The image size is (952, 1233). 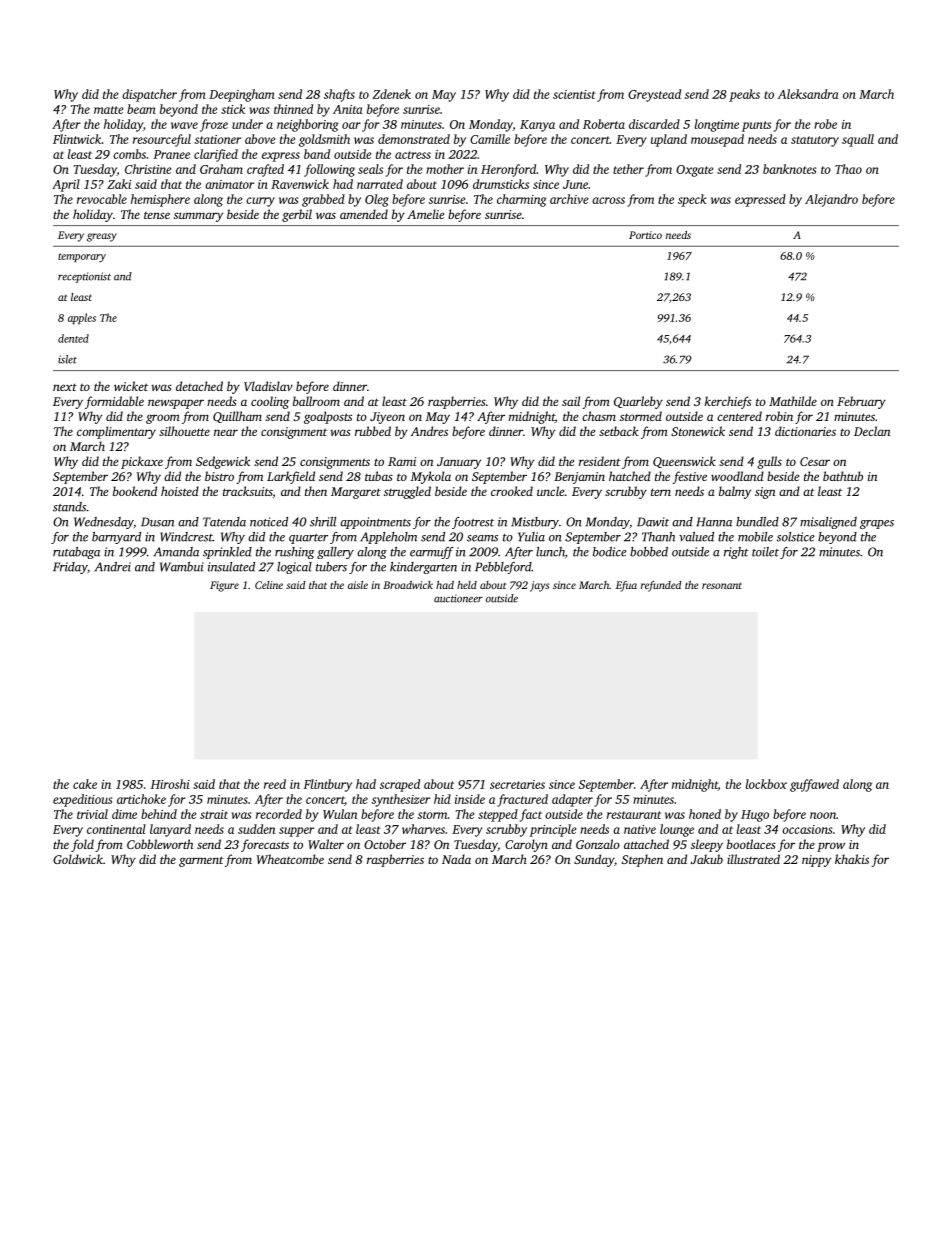 What do you see at coordinates (82, 318) in the page?
I see `apples` at bounding box center [82, 318].
